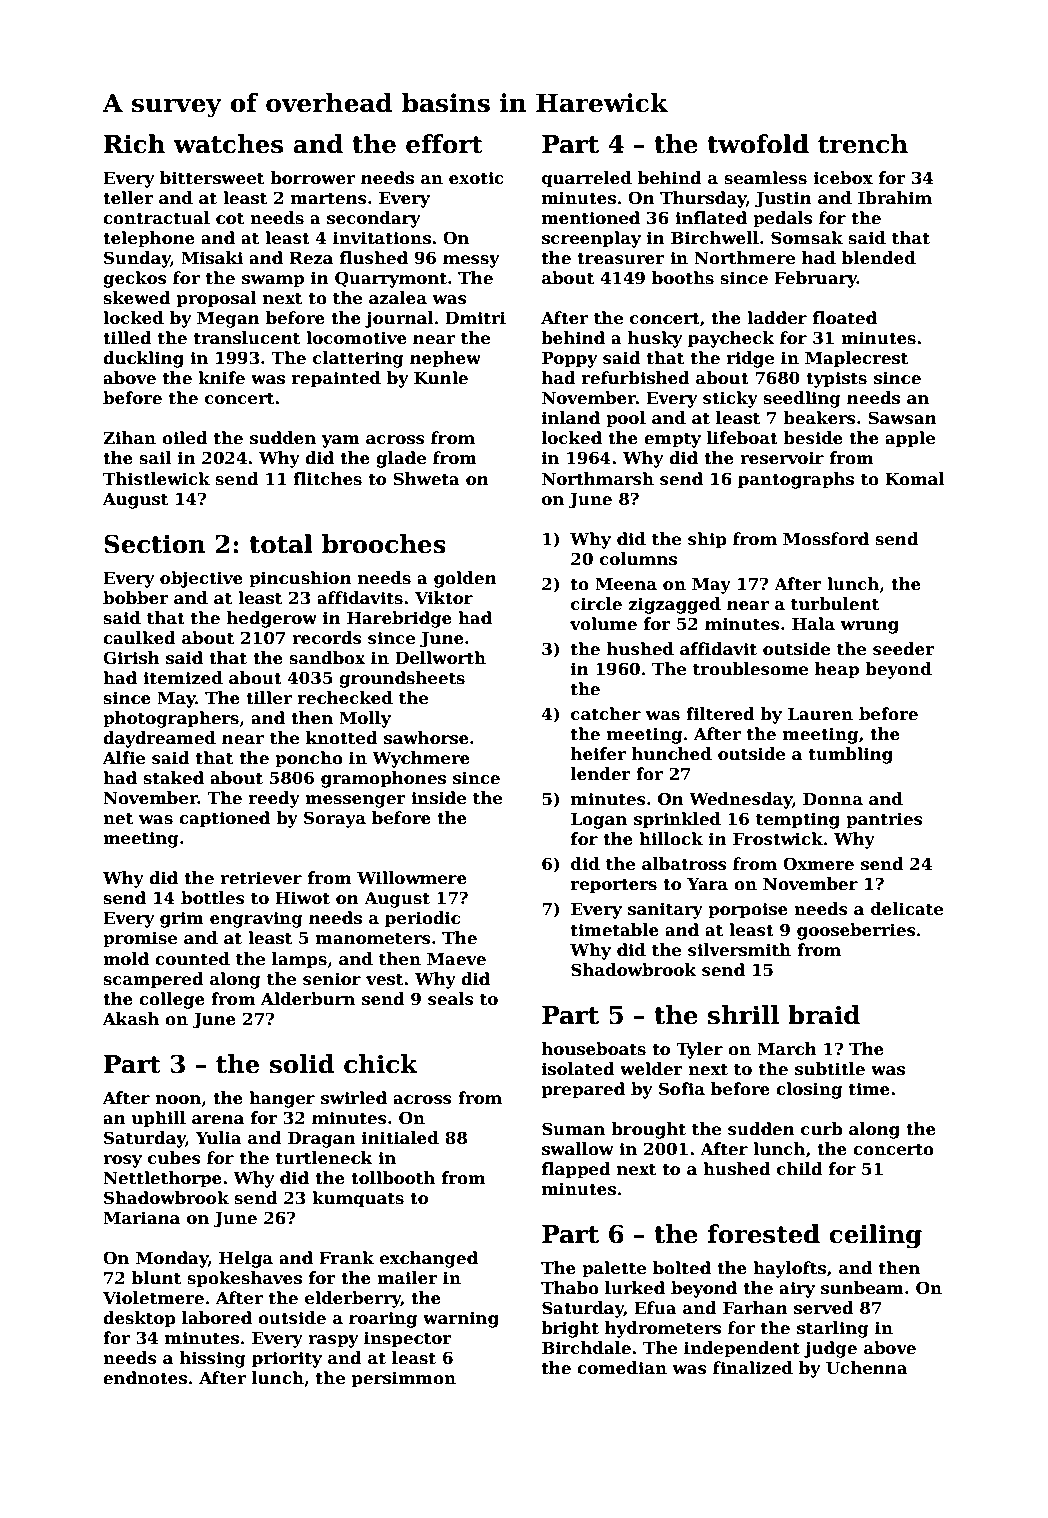 The image size is (1048, 1518). I want to click on Frank, so click(346, 1258).
